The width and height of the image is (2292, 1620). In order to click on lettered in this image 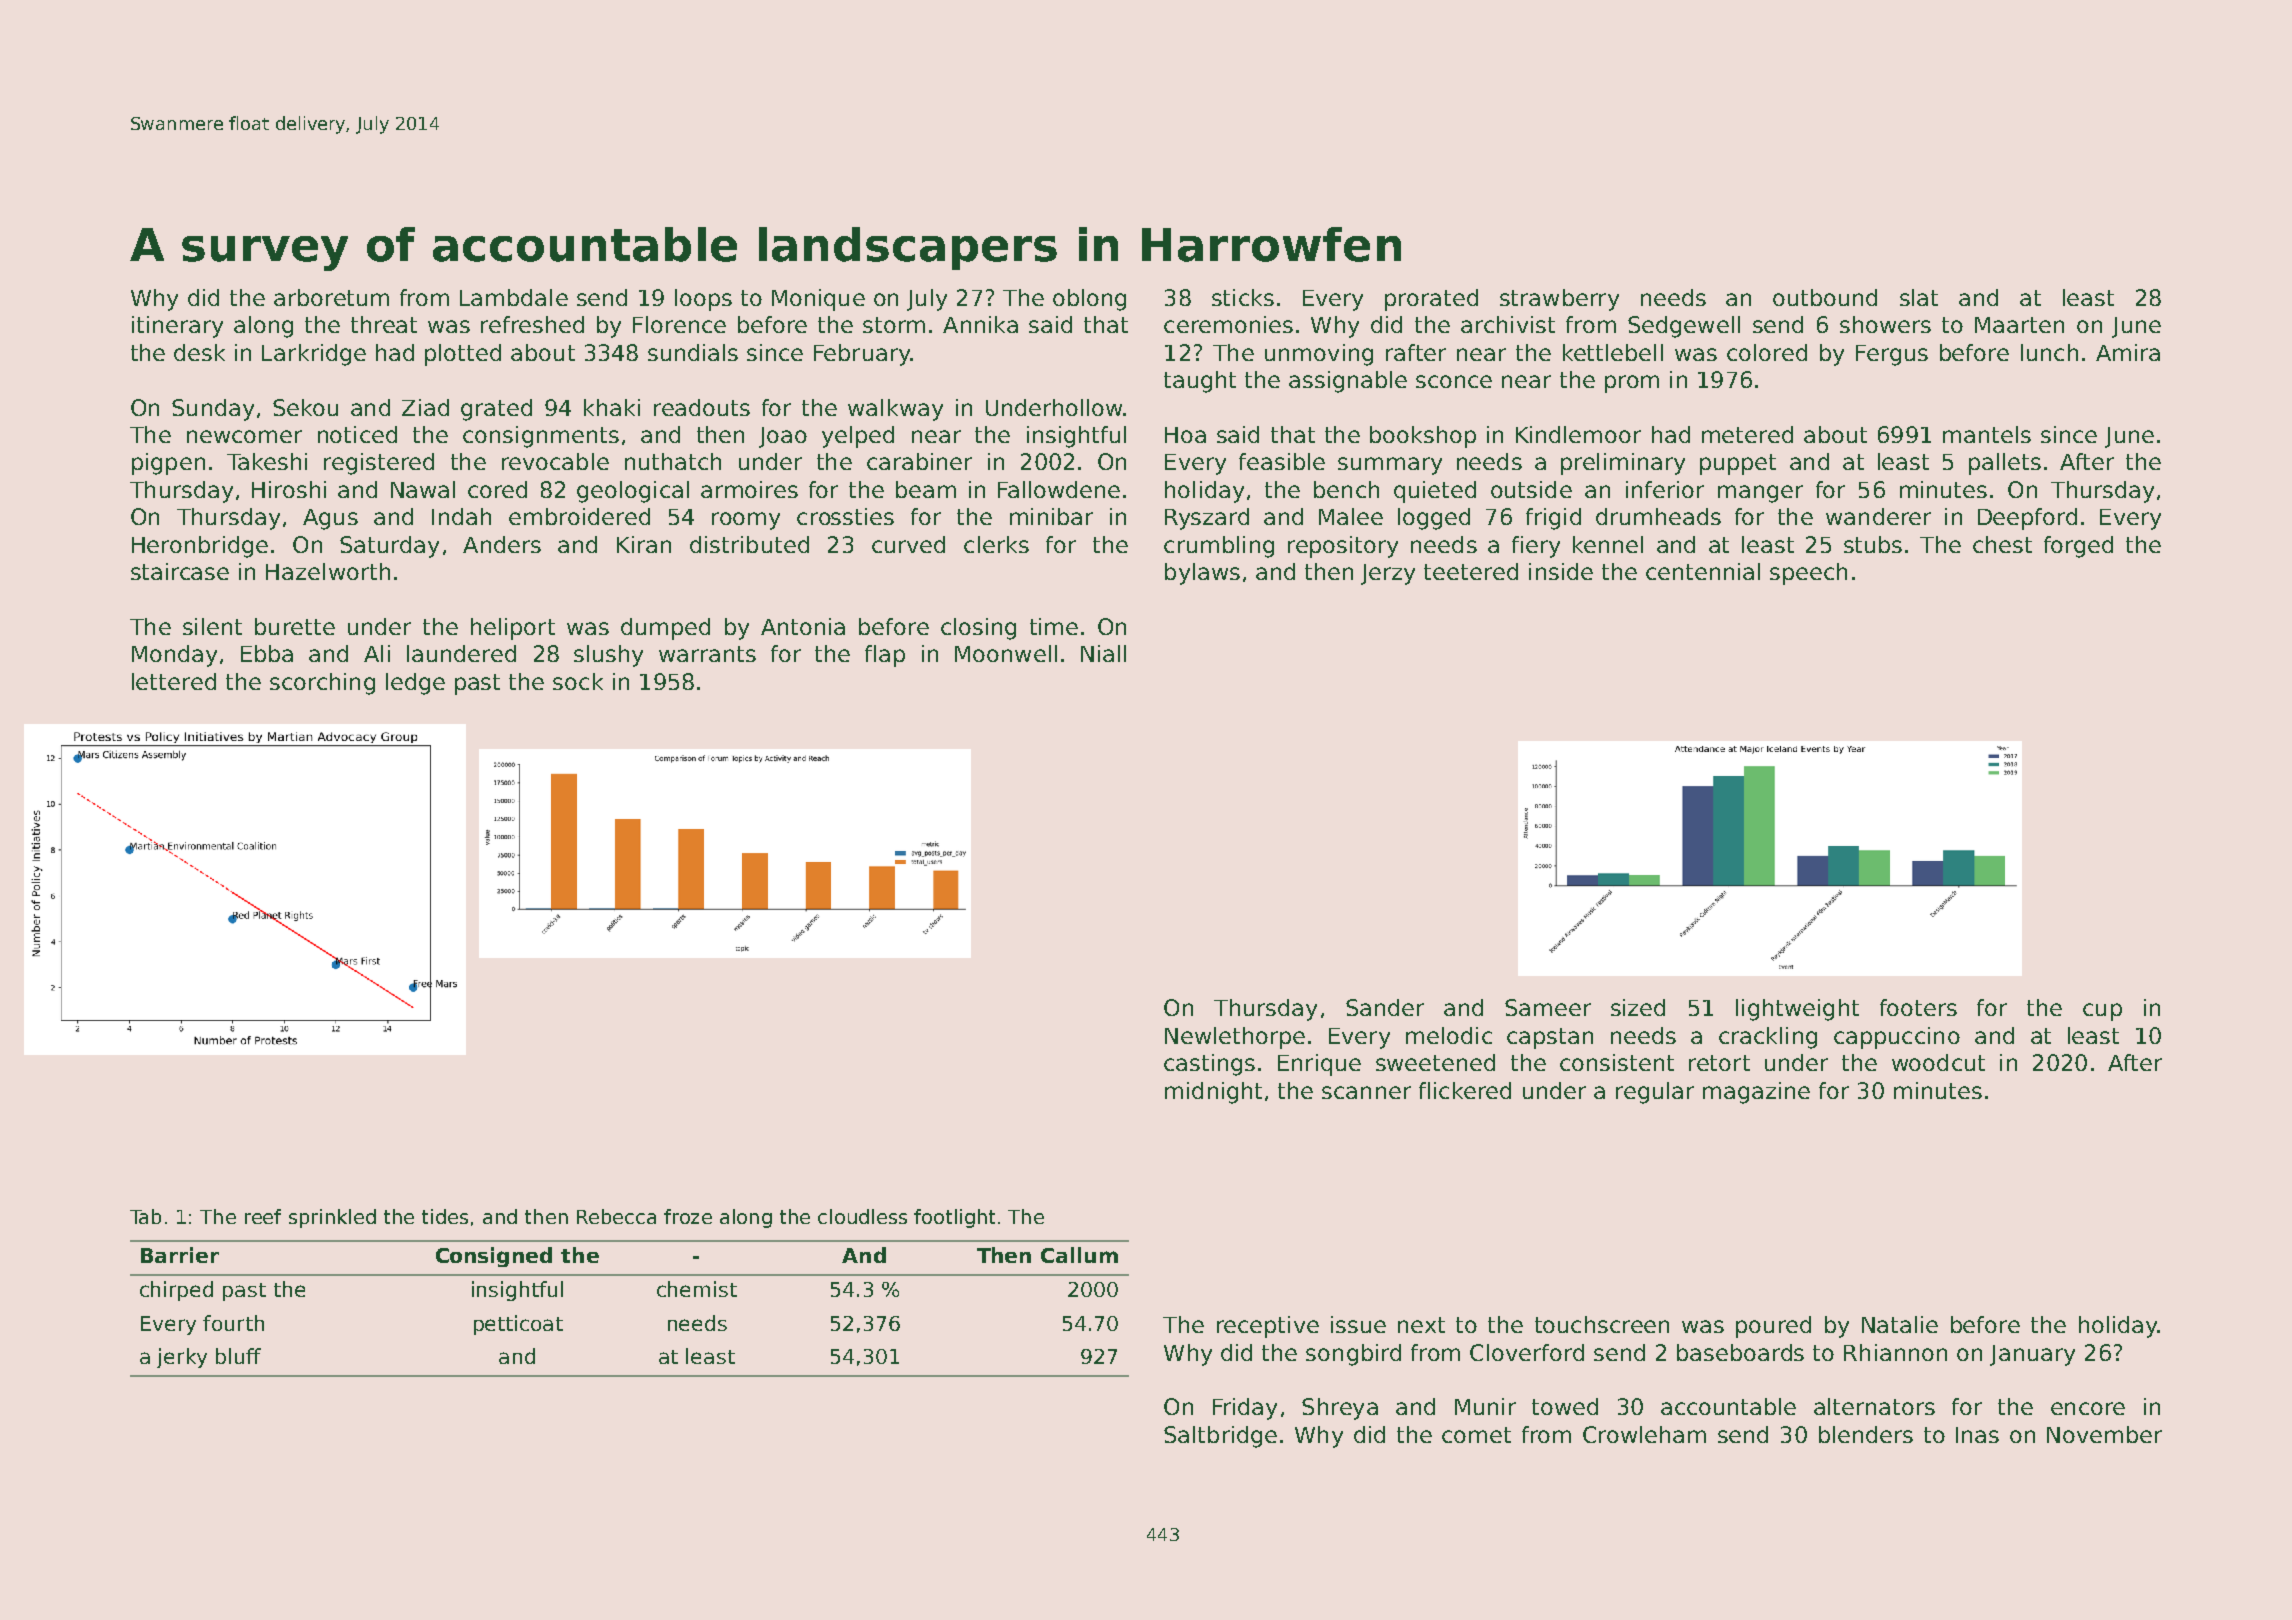, I will do `click(174, 681)`.
